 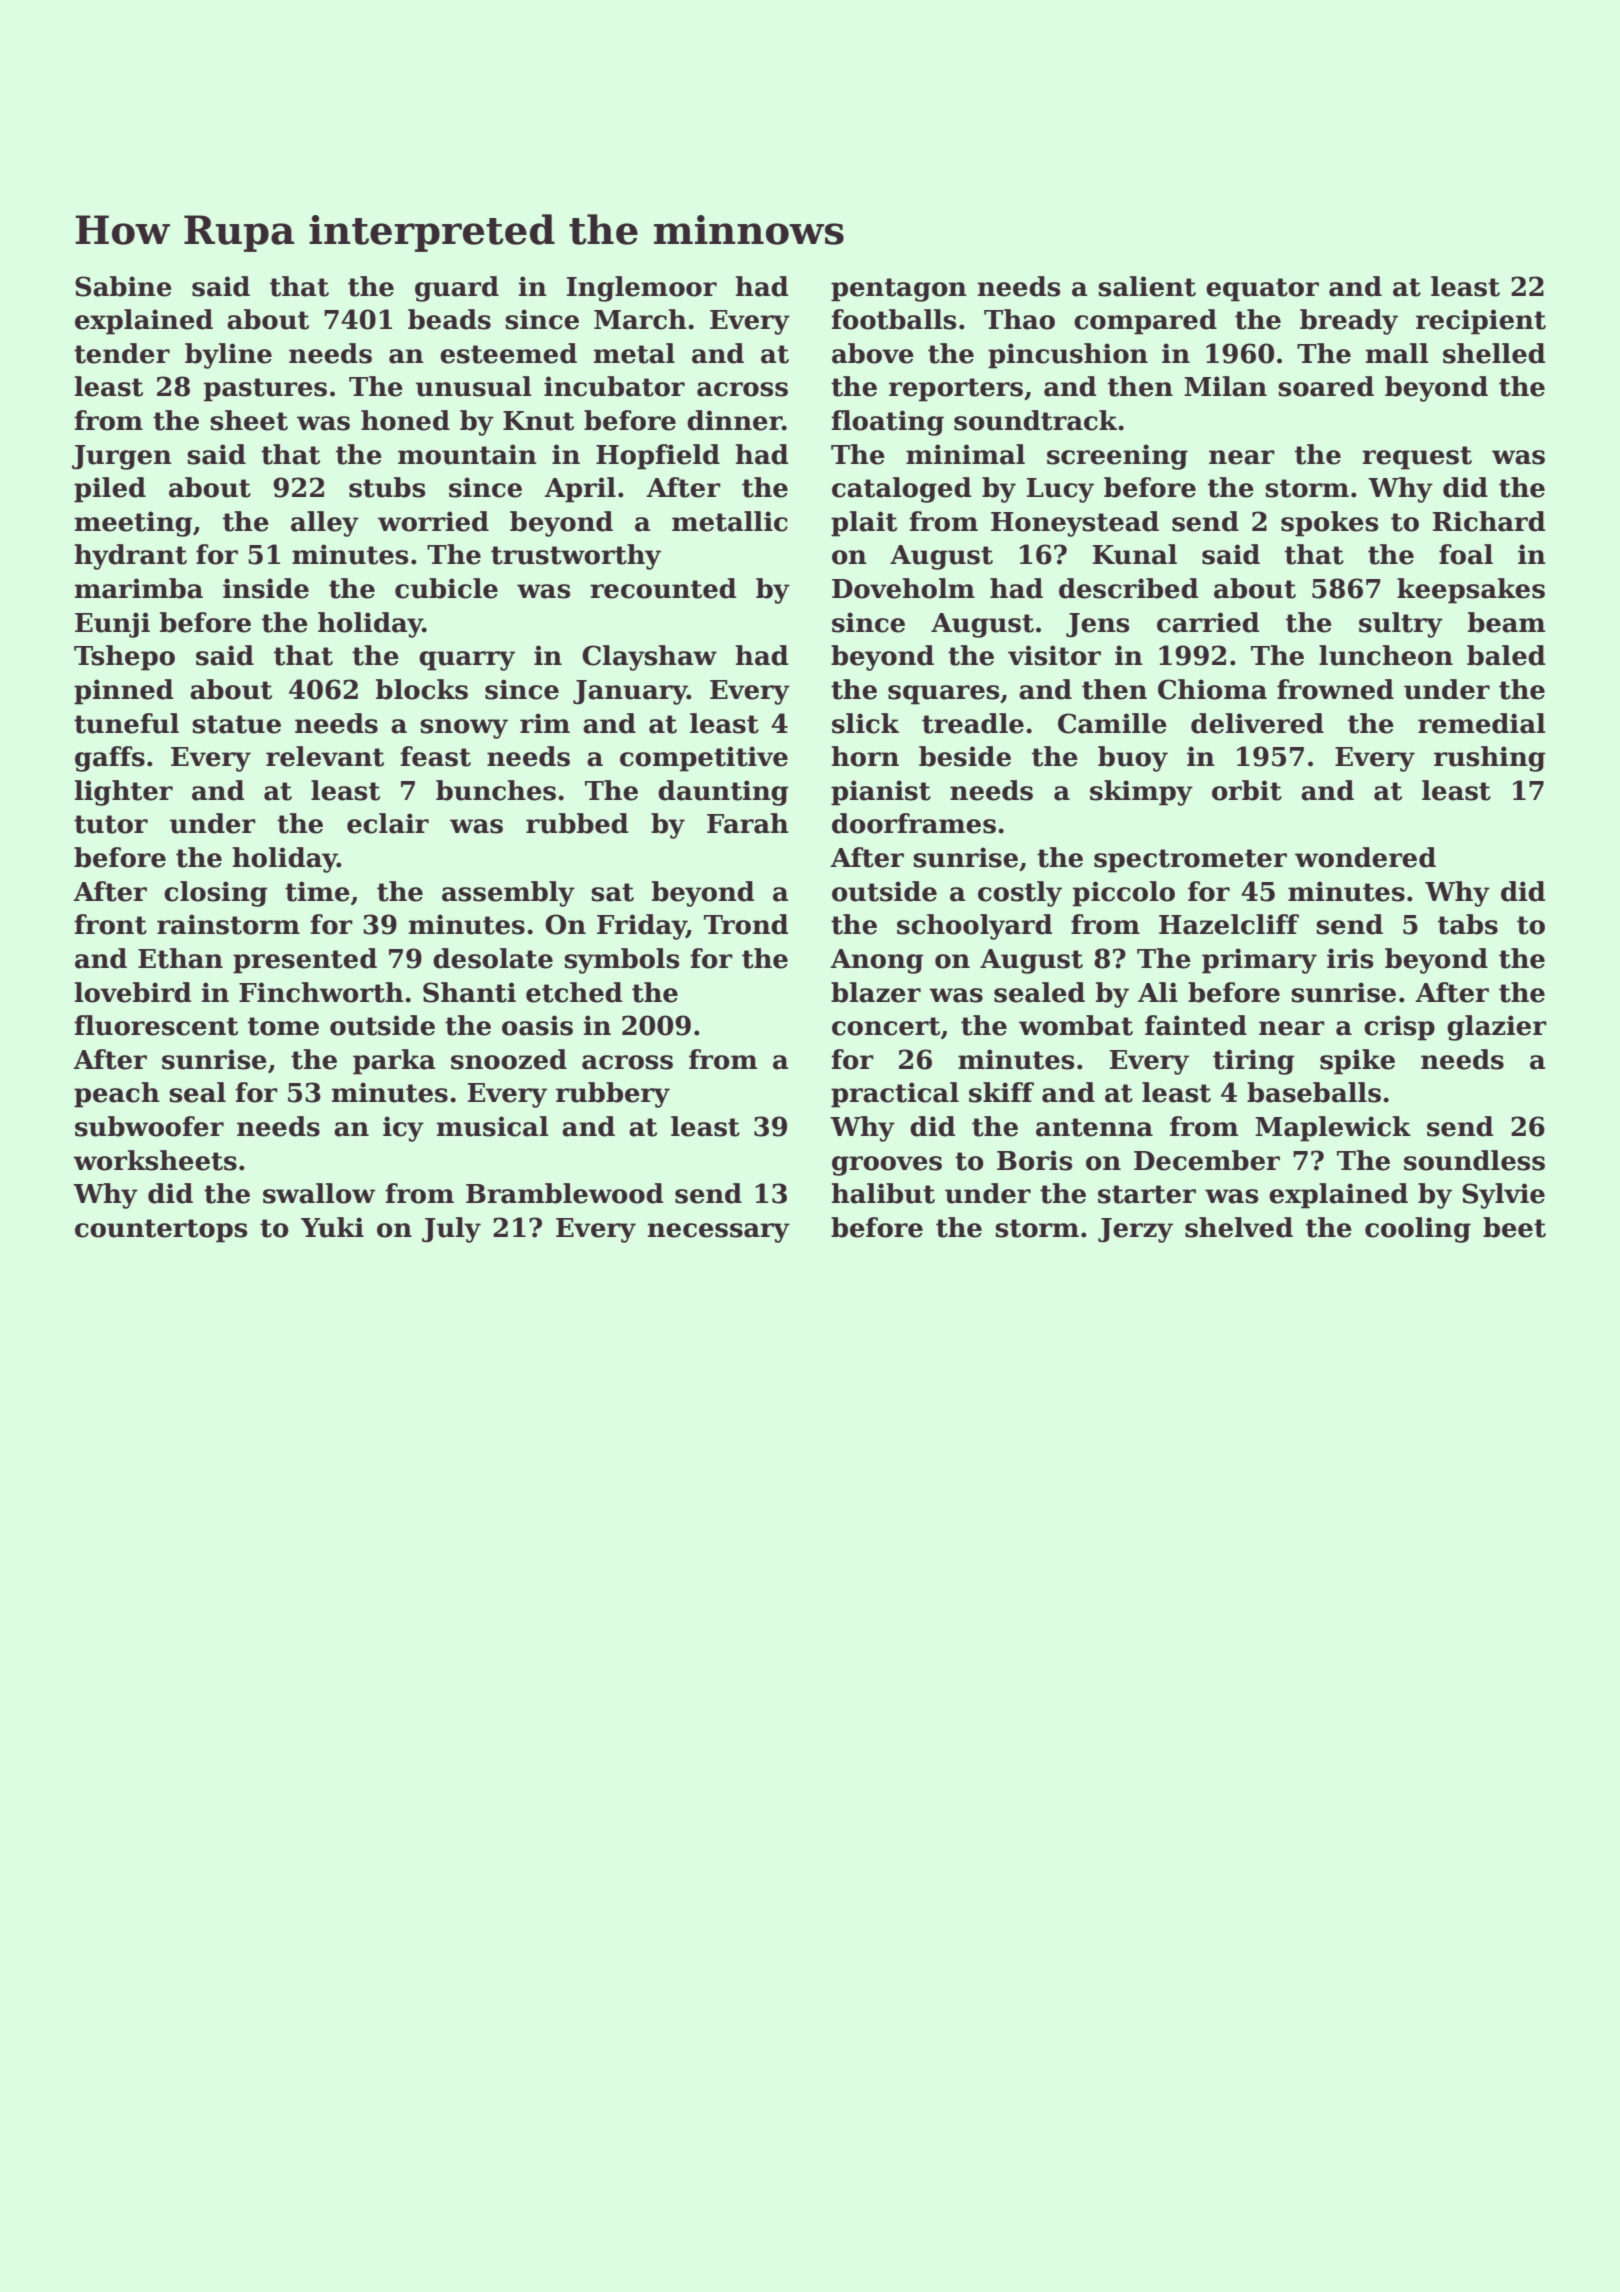 I want to click on honed, so click(x=405, y=420).
